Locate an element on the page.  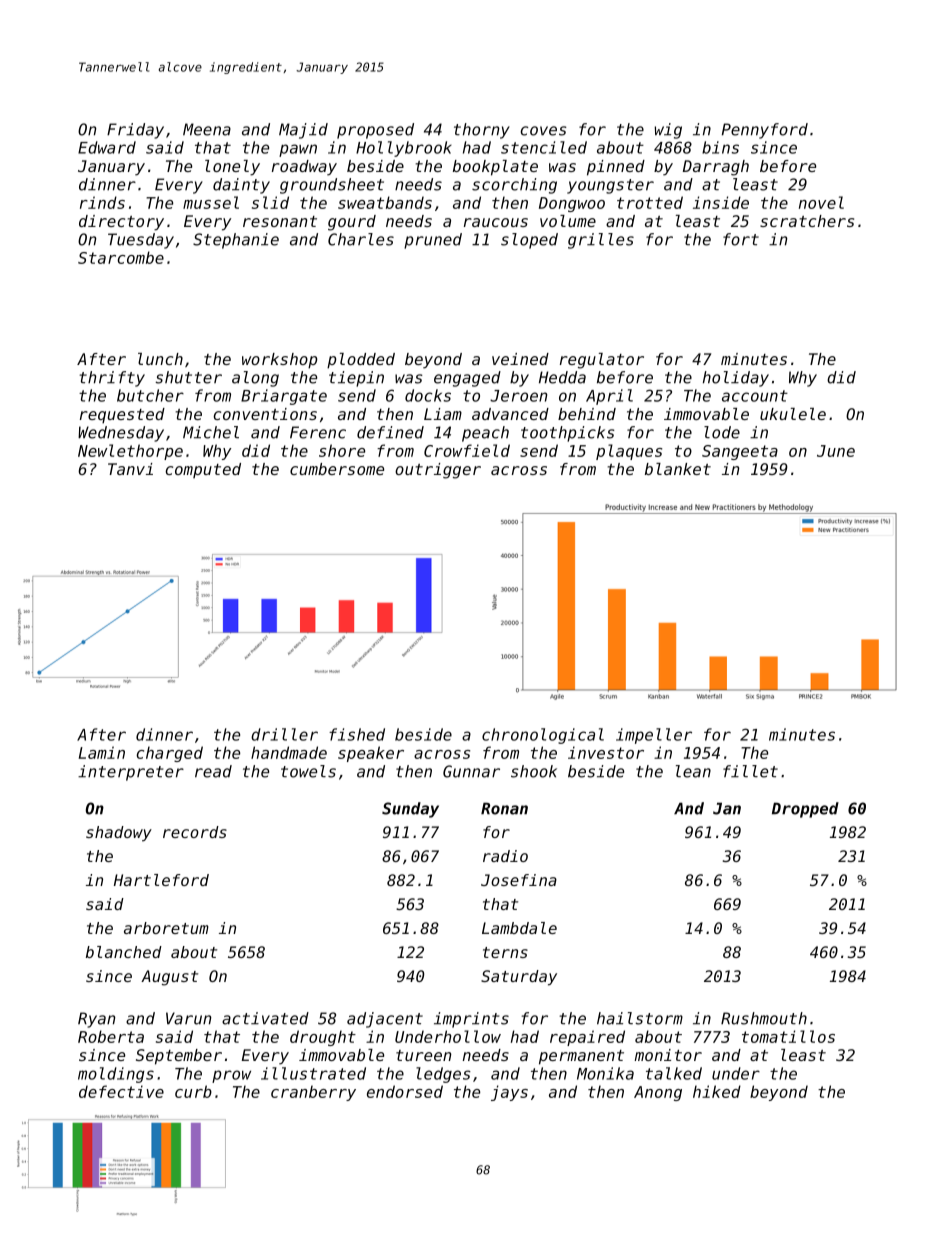
Varun is located at coordinates (189, 1018).
